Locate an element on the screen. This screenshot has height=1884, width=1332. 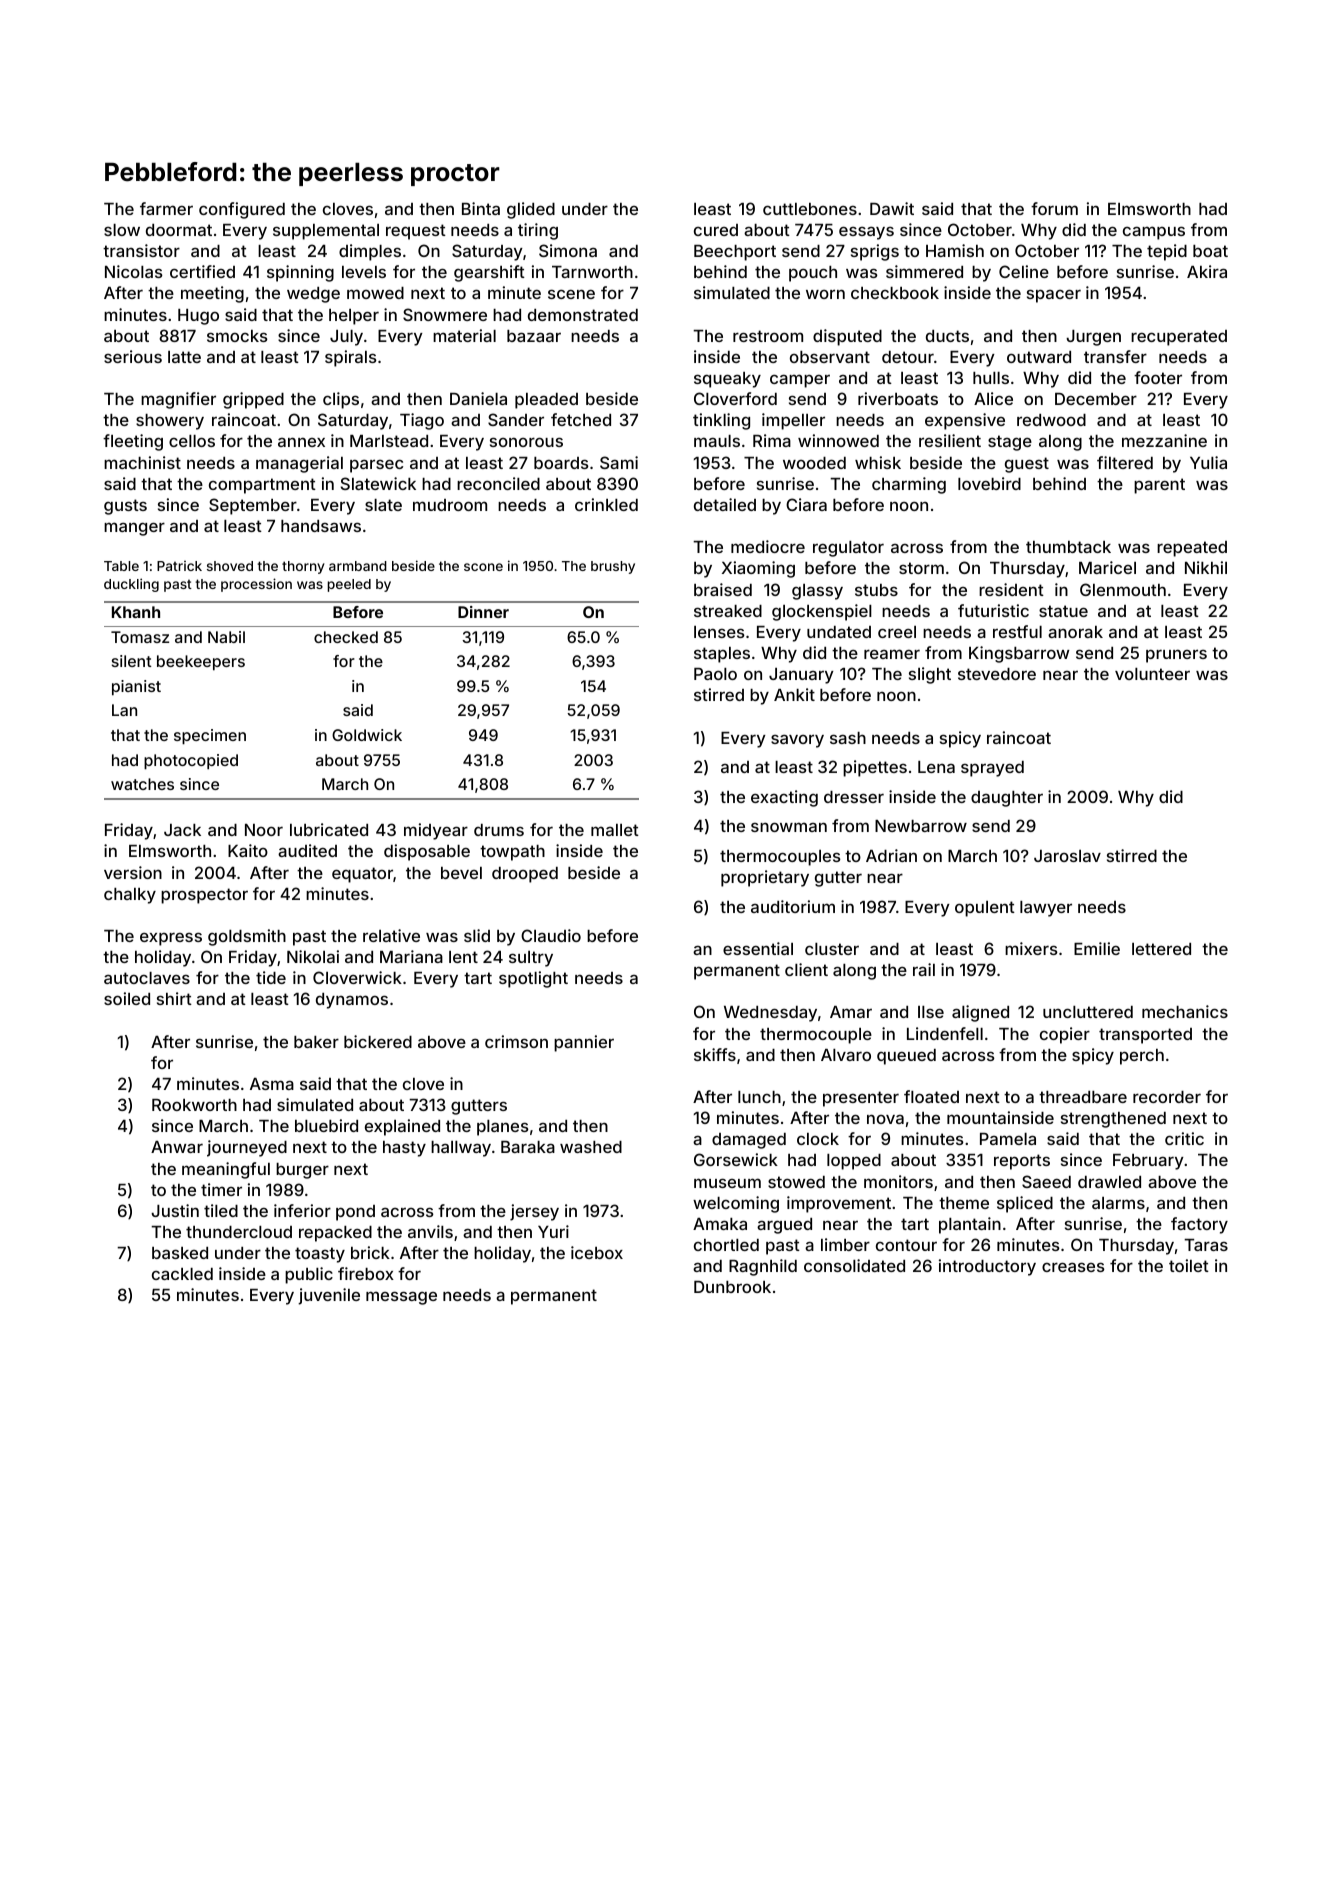
thumbtack is located at coordinates (1068, 547).
